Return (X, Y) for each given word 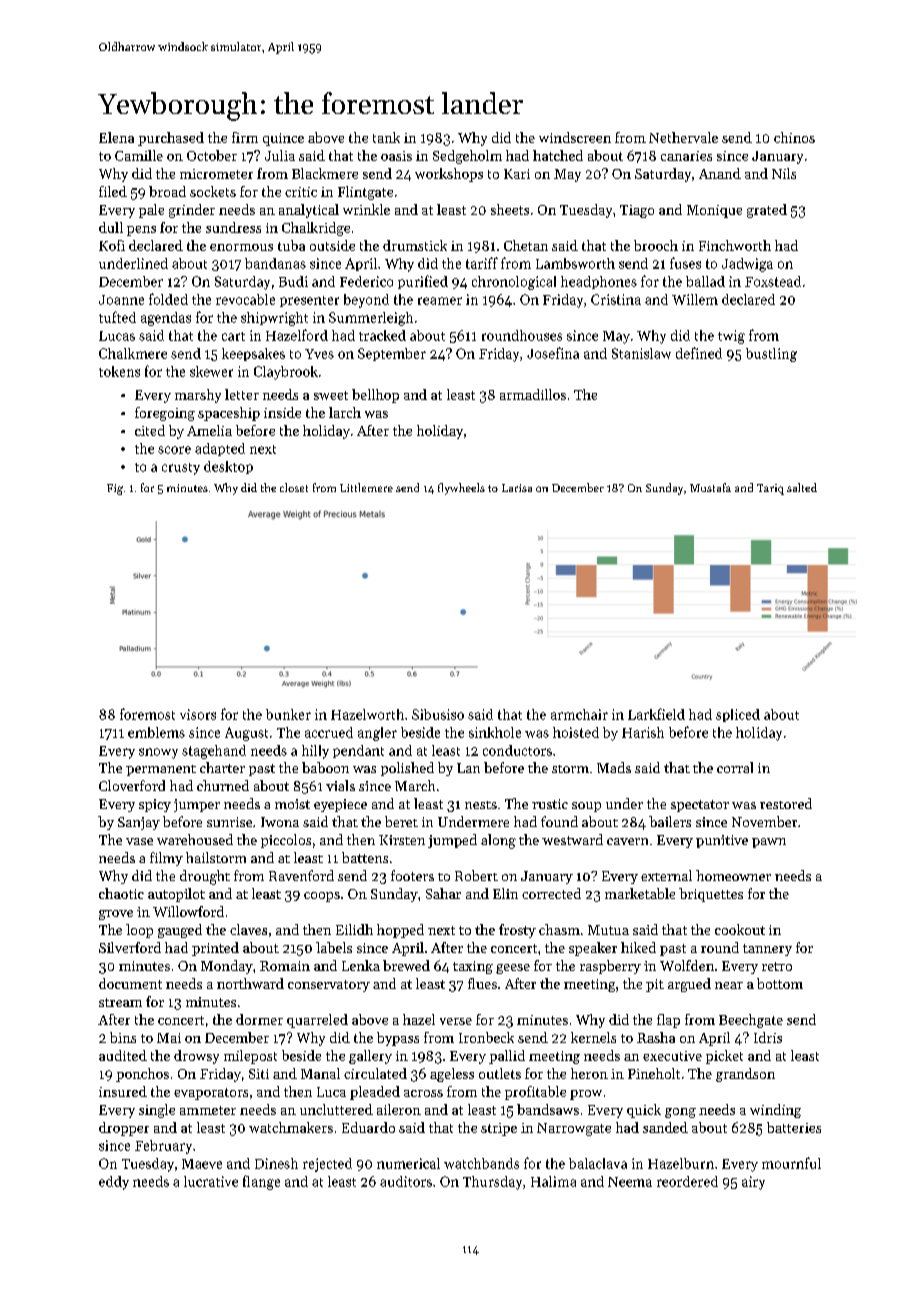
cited (150, 430)
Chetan (526, 245)
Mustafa (710, 487)
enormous (241, 247)
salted (802, 487)
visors (198, 714)
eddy (114, 1183)
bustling (771, 355)
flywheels (461, 489)
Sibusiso (438, 714)
